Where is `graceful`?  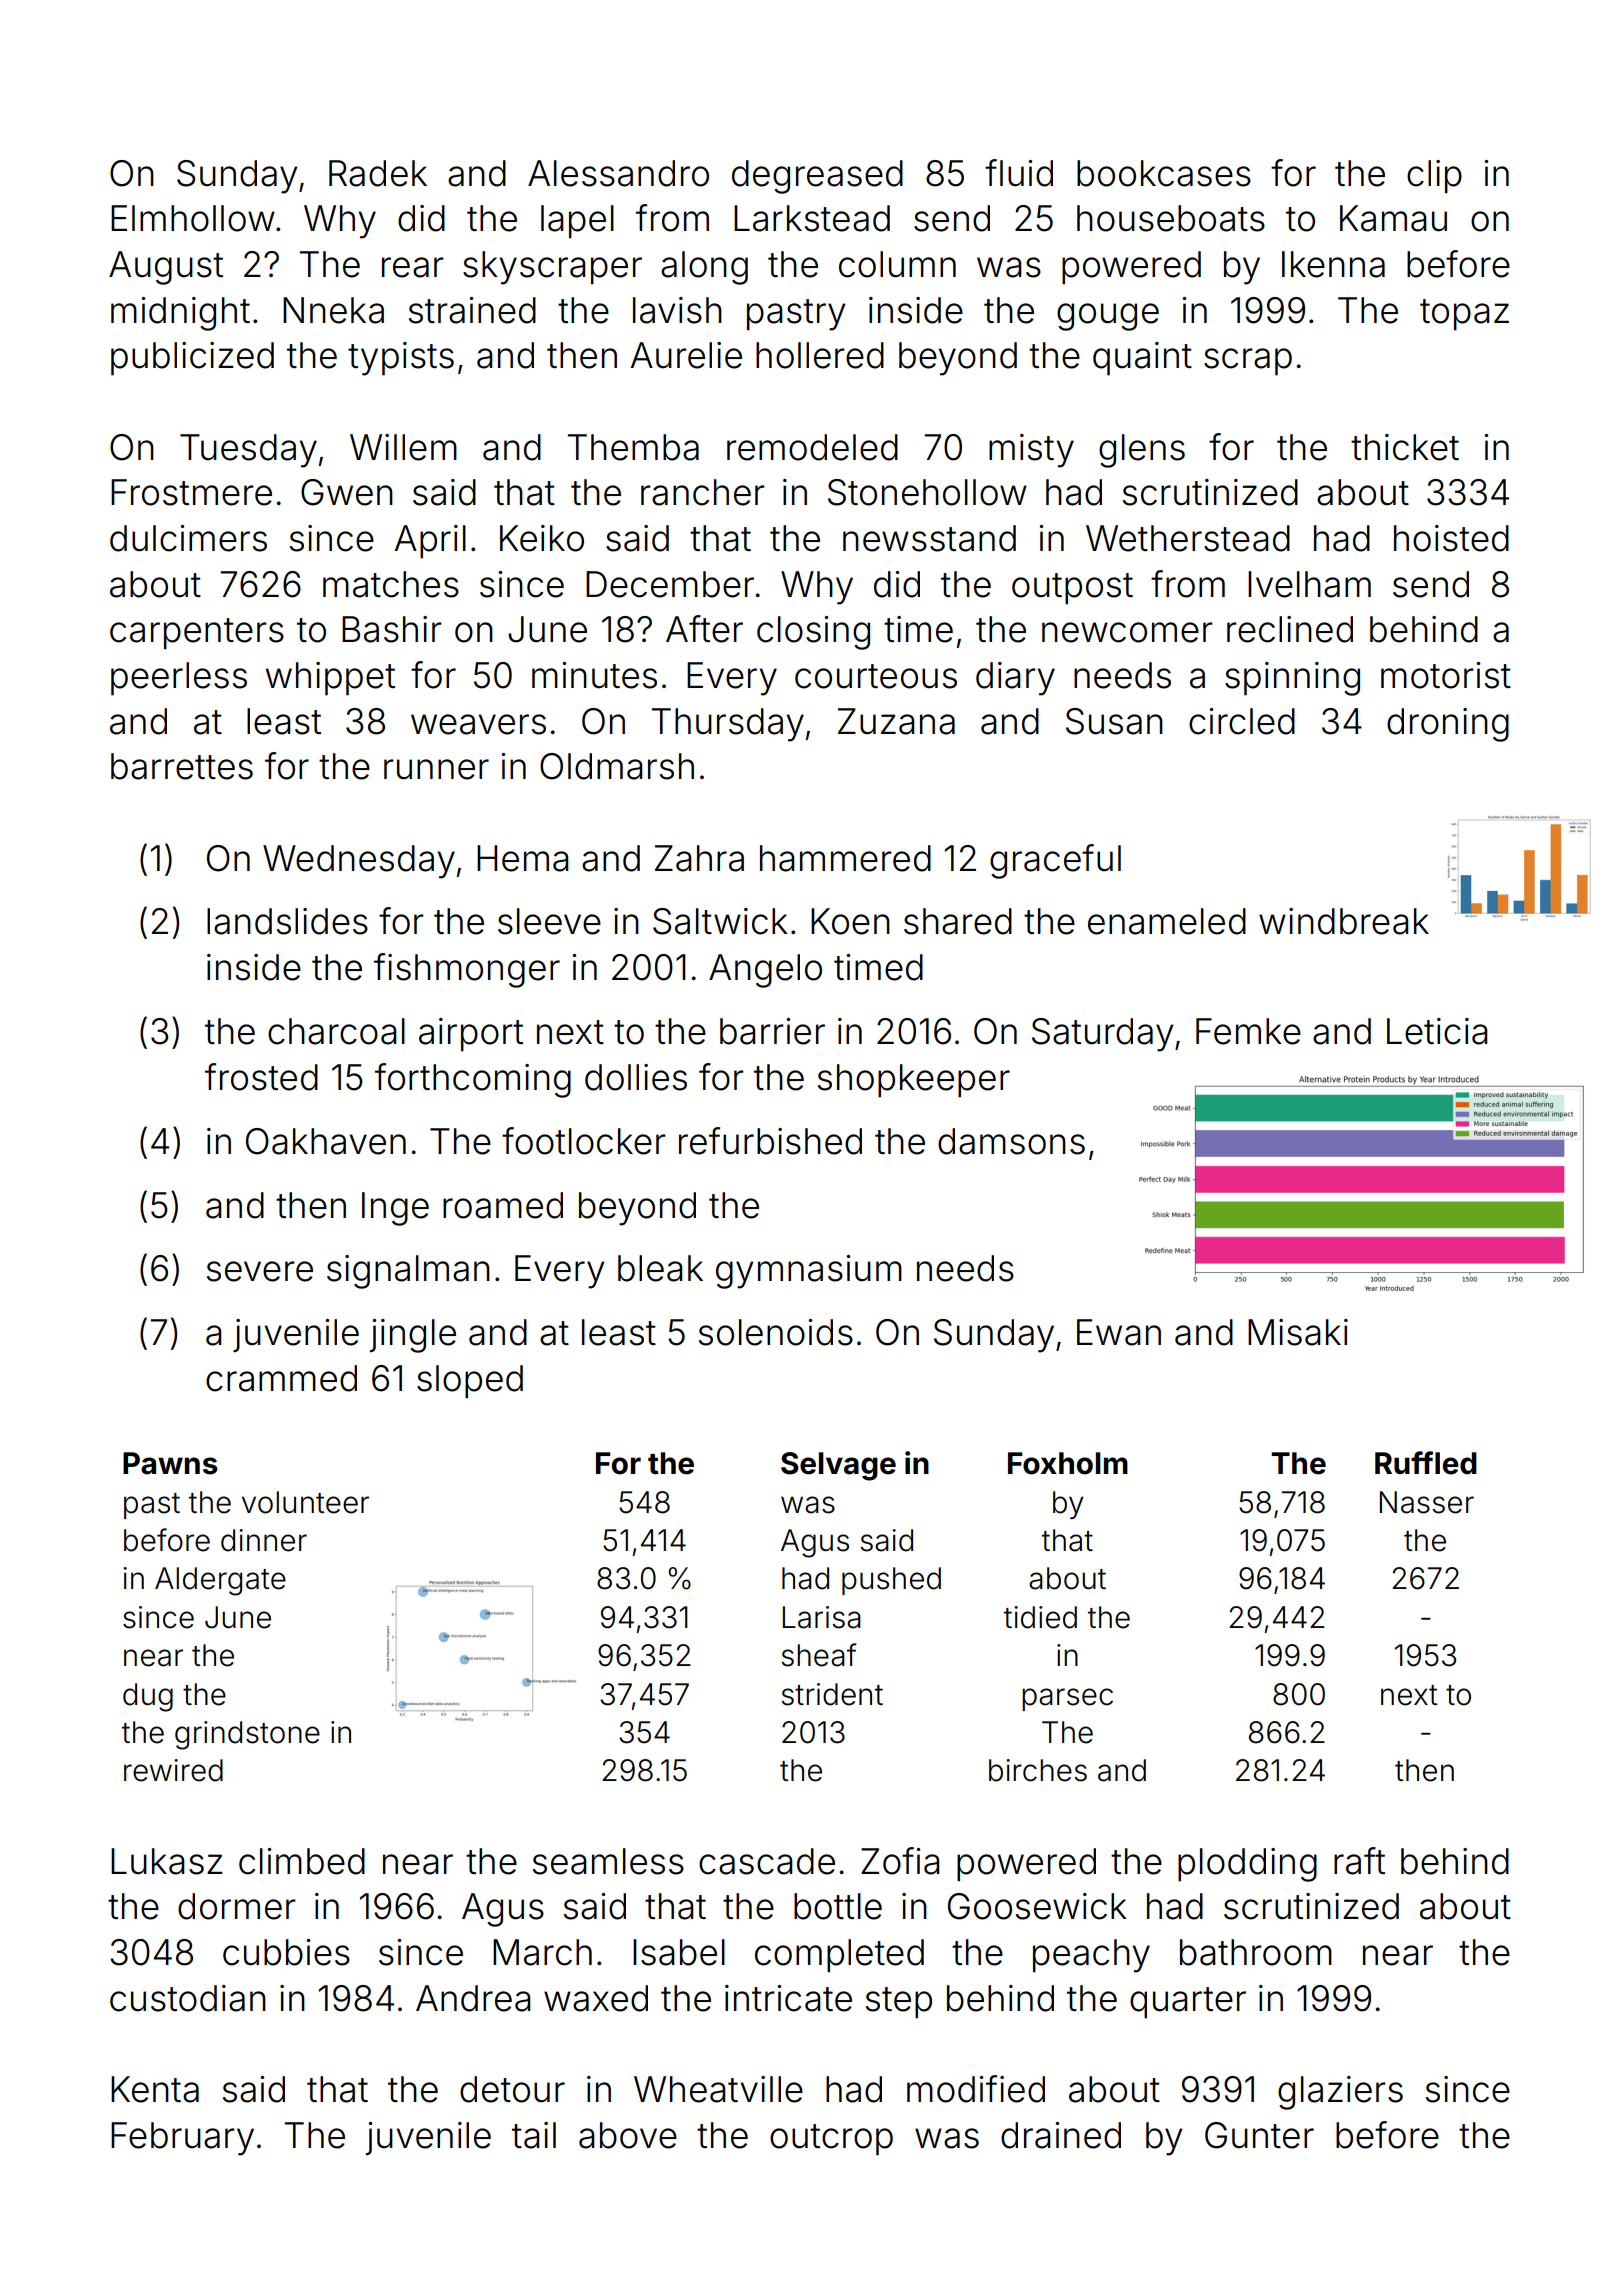 graceful is located at coordinates (1055, 861).
